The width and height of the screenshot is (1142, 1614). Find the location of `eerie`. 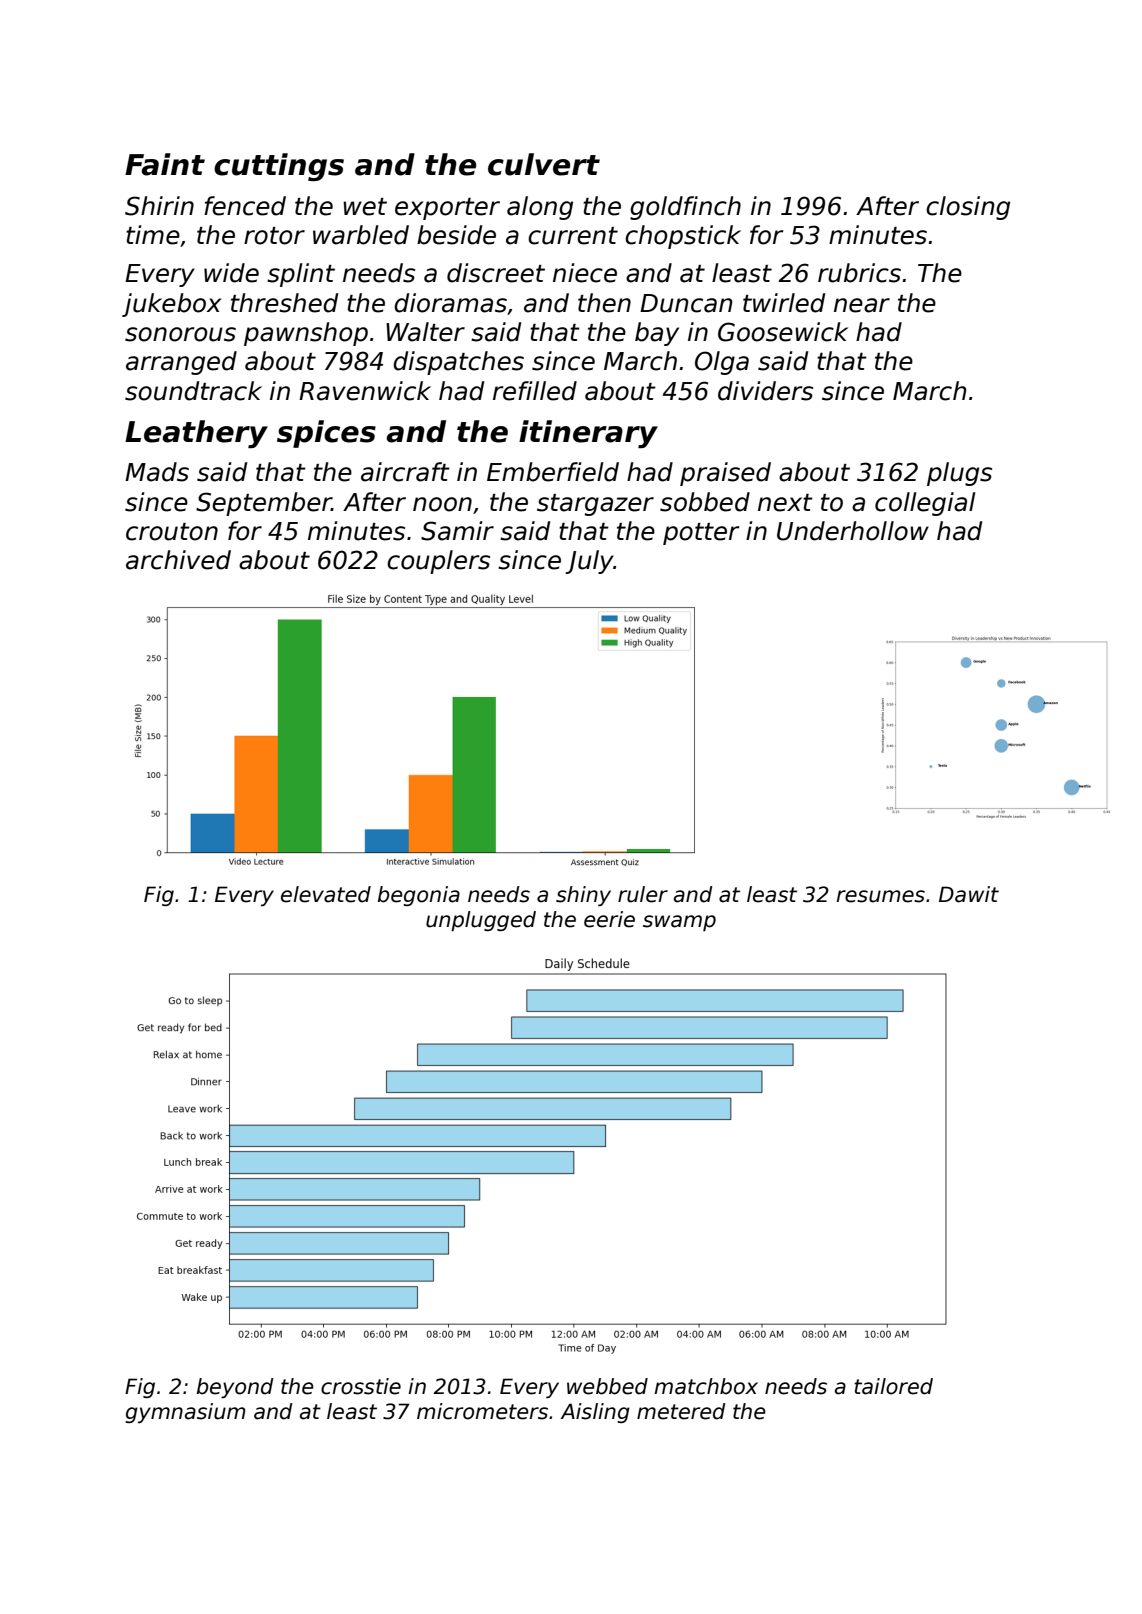

eerie is located at coordinates (609, 919).
